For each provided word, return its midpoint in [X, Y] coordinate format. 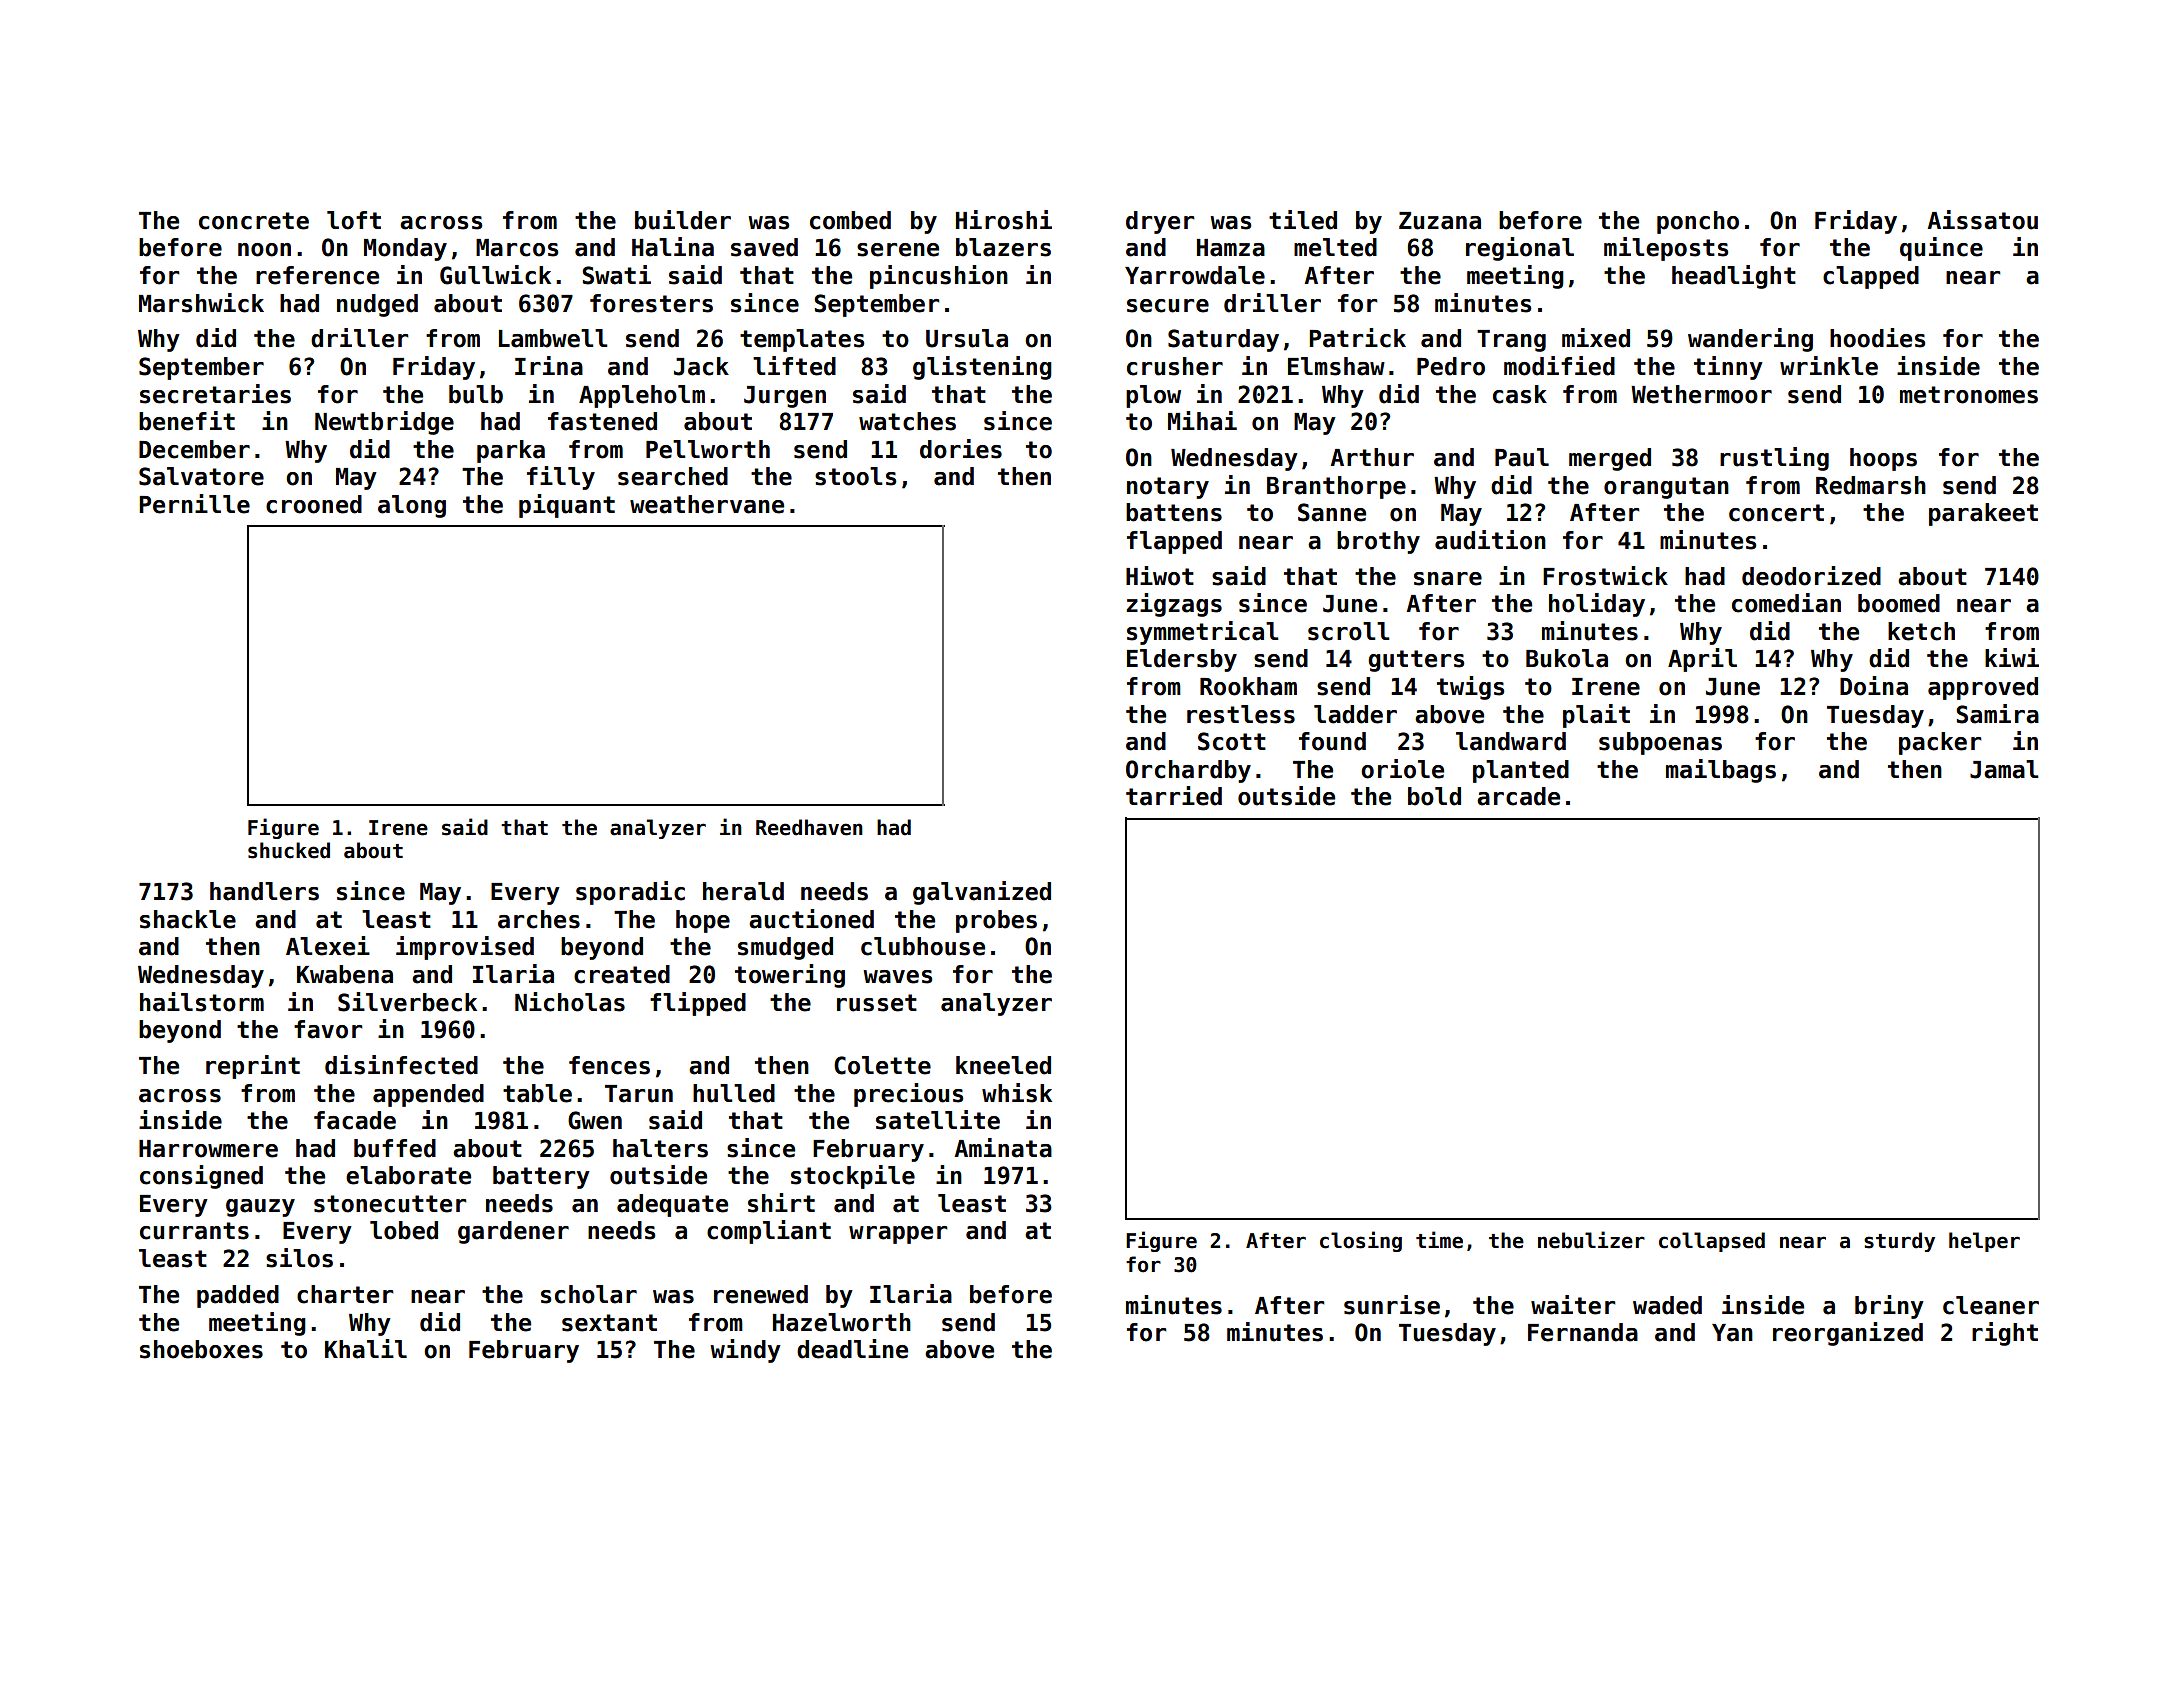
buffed [395, 1148]
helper [1984, 1242]
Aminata [1003, 1148]
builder [683, 220]
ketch [1921, 631]
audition [1490, 540]
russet [877, 1003]
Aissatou [1983, 220]
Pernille [195, 504]
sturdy [1899, 1242]
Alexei [328, 946]
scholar [589, 1294]
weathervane [707, 504]
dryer [1160, 222]
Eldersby [1182, 660]
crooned [314, 504]
